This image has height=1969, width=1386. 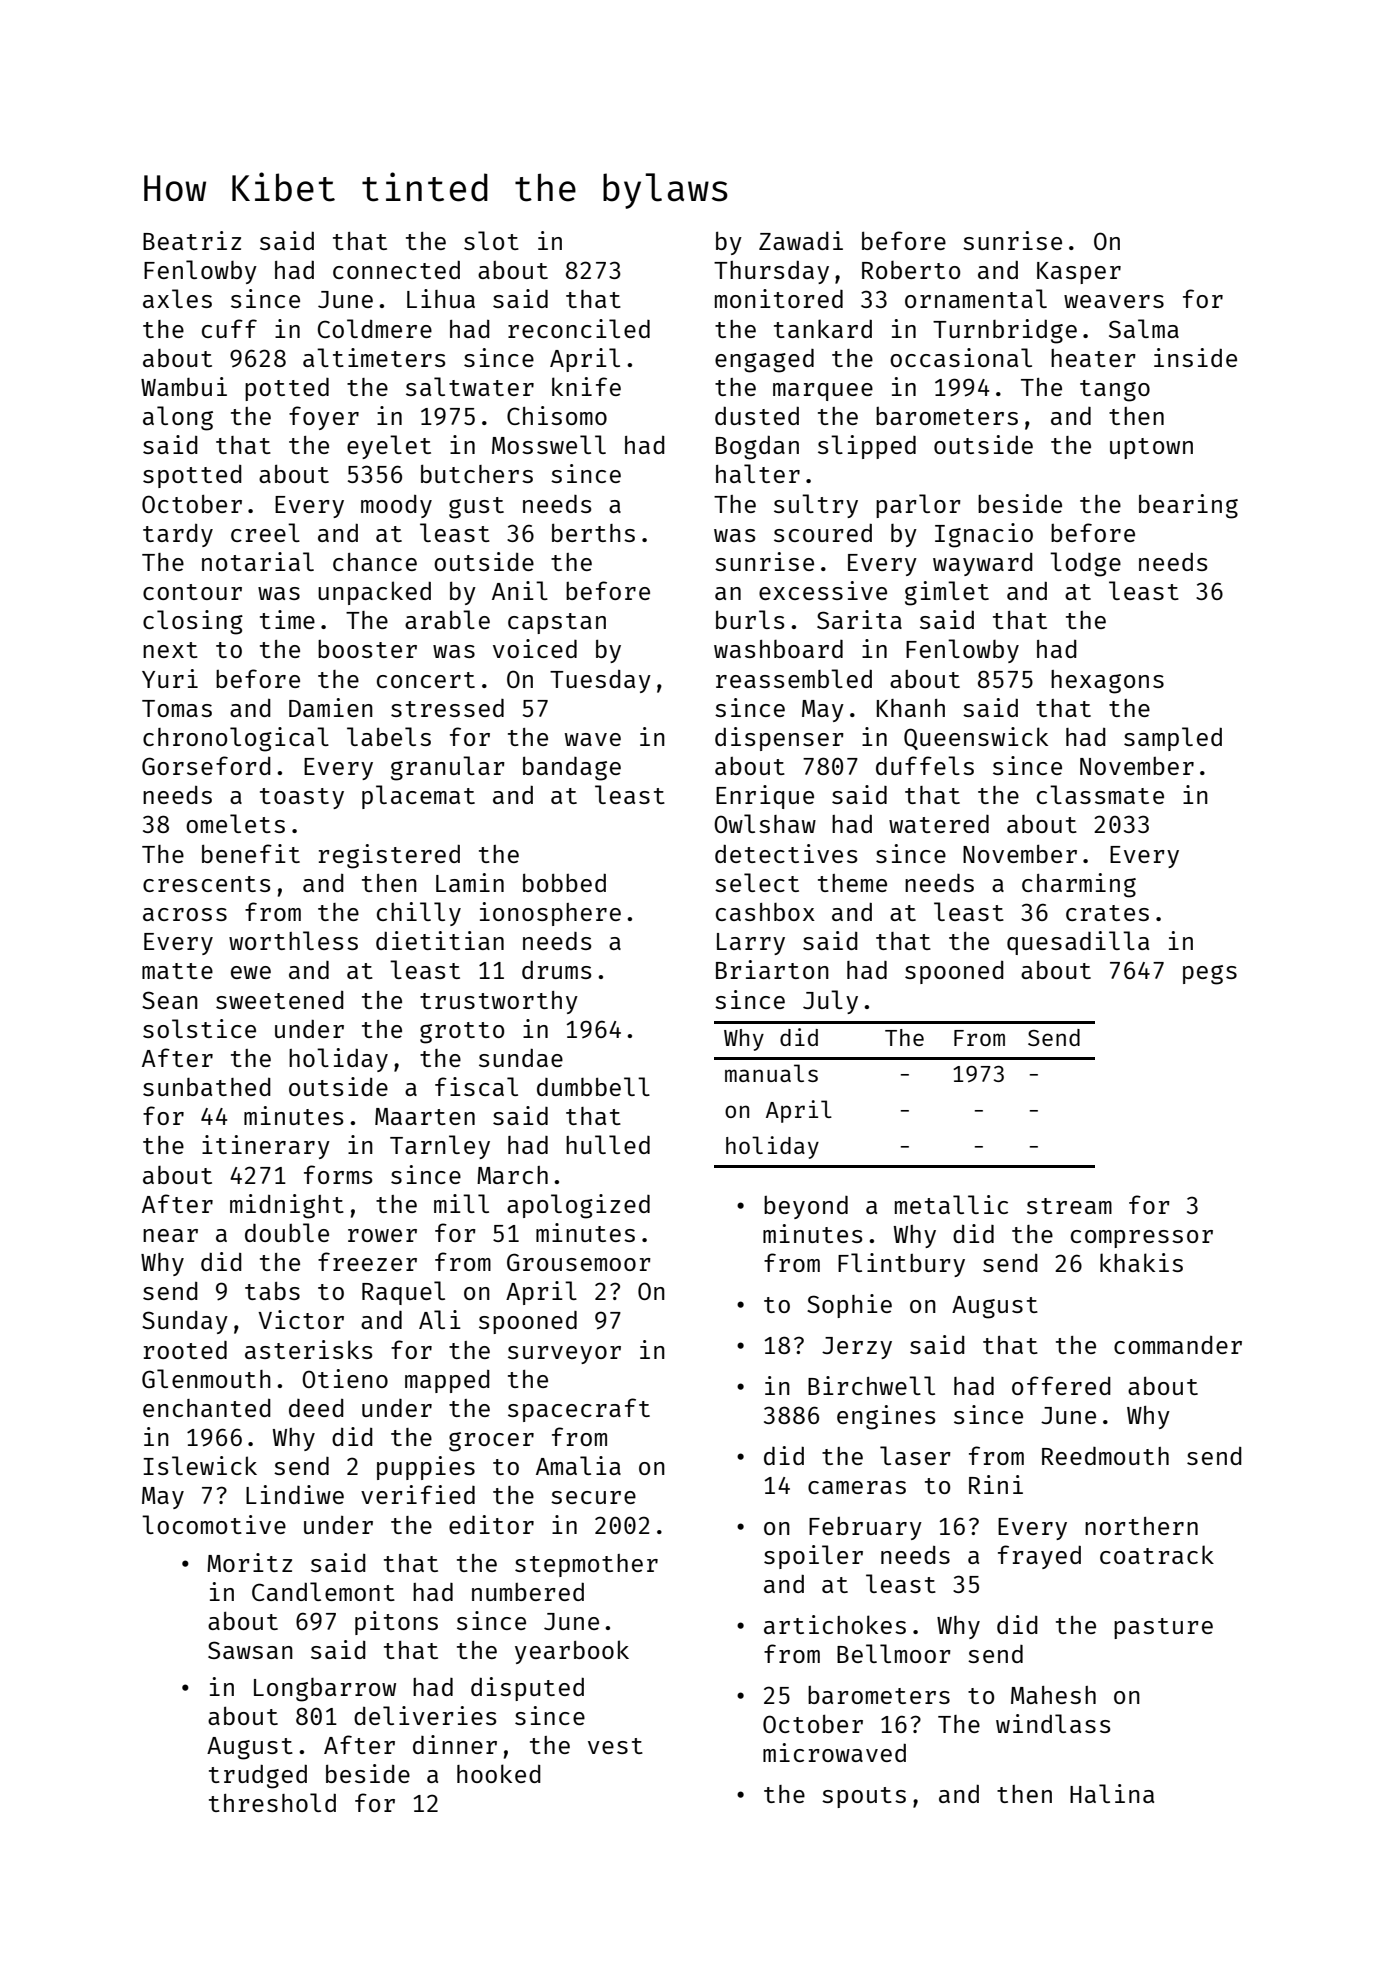 What do you see at coordinates (207, 1087) in the image?
I see `sunbathed` at bounding box center [207, 1087].
